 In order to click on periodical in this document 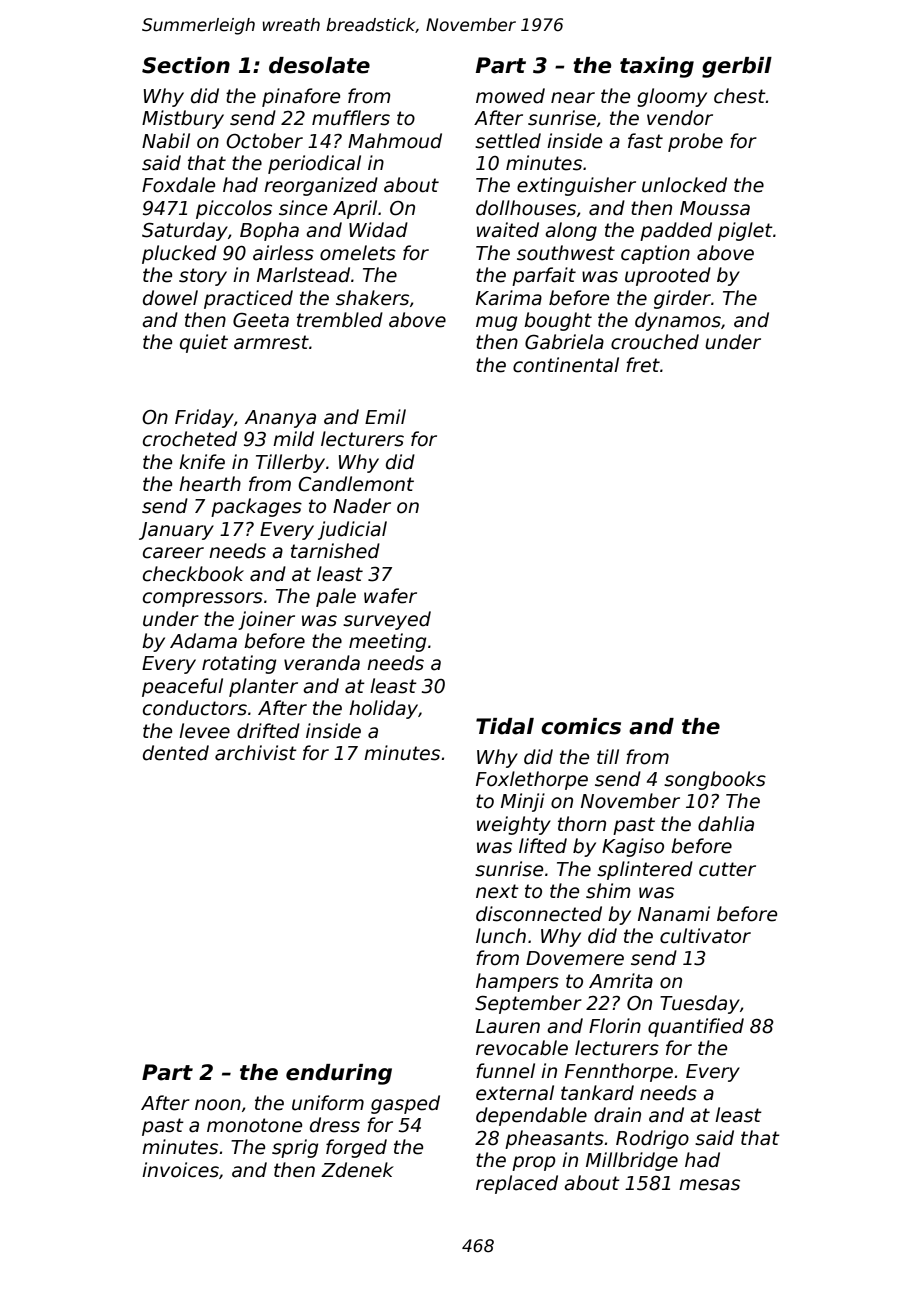, I will do `click(314, 164)`.
